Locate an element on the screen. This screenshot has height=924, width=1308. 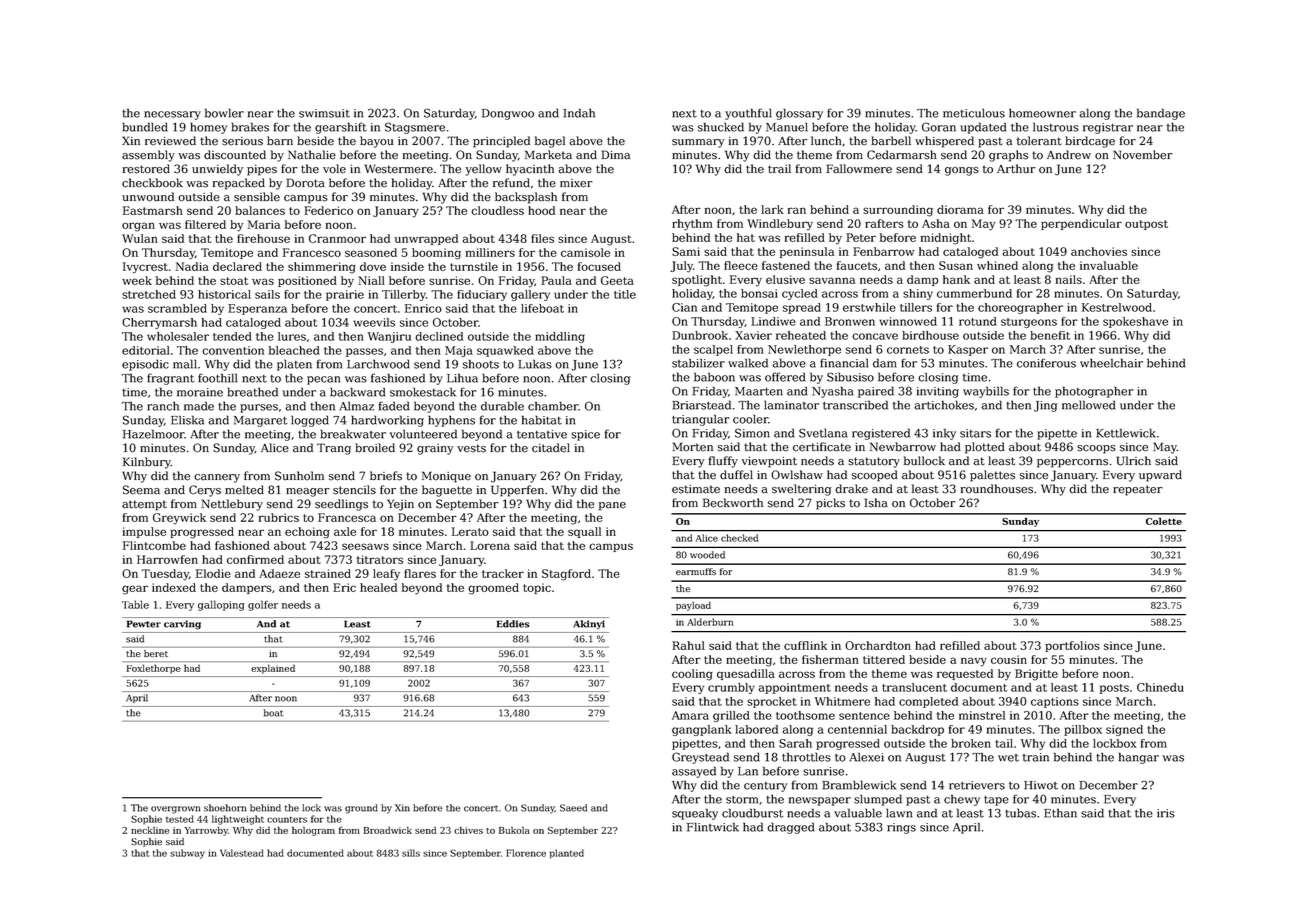
stabilizer is located at coordinates (698, 363).
